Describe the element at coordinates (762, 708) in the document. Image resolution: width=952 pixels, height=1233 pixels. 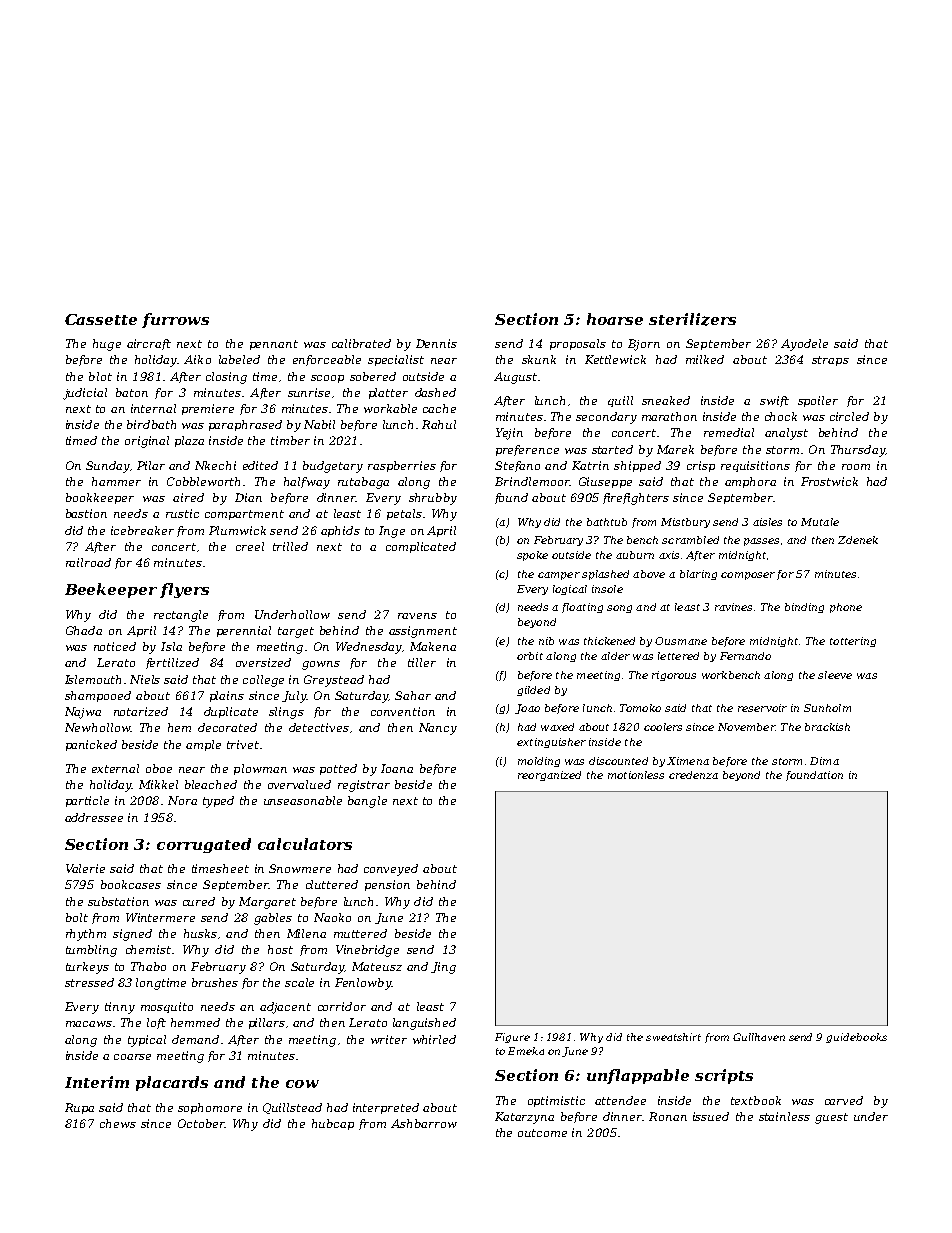
I see `reservoir` at that location.
